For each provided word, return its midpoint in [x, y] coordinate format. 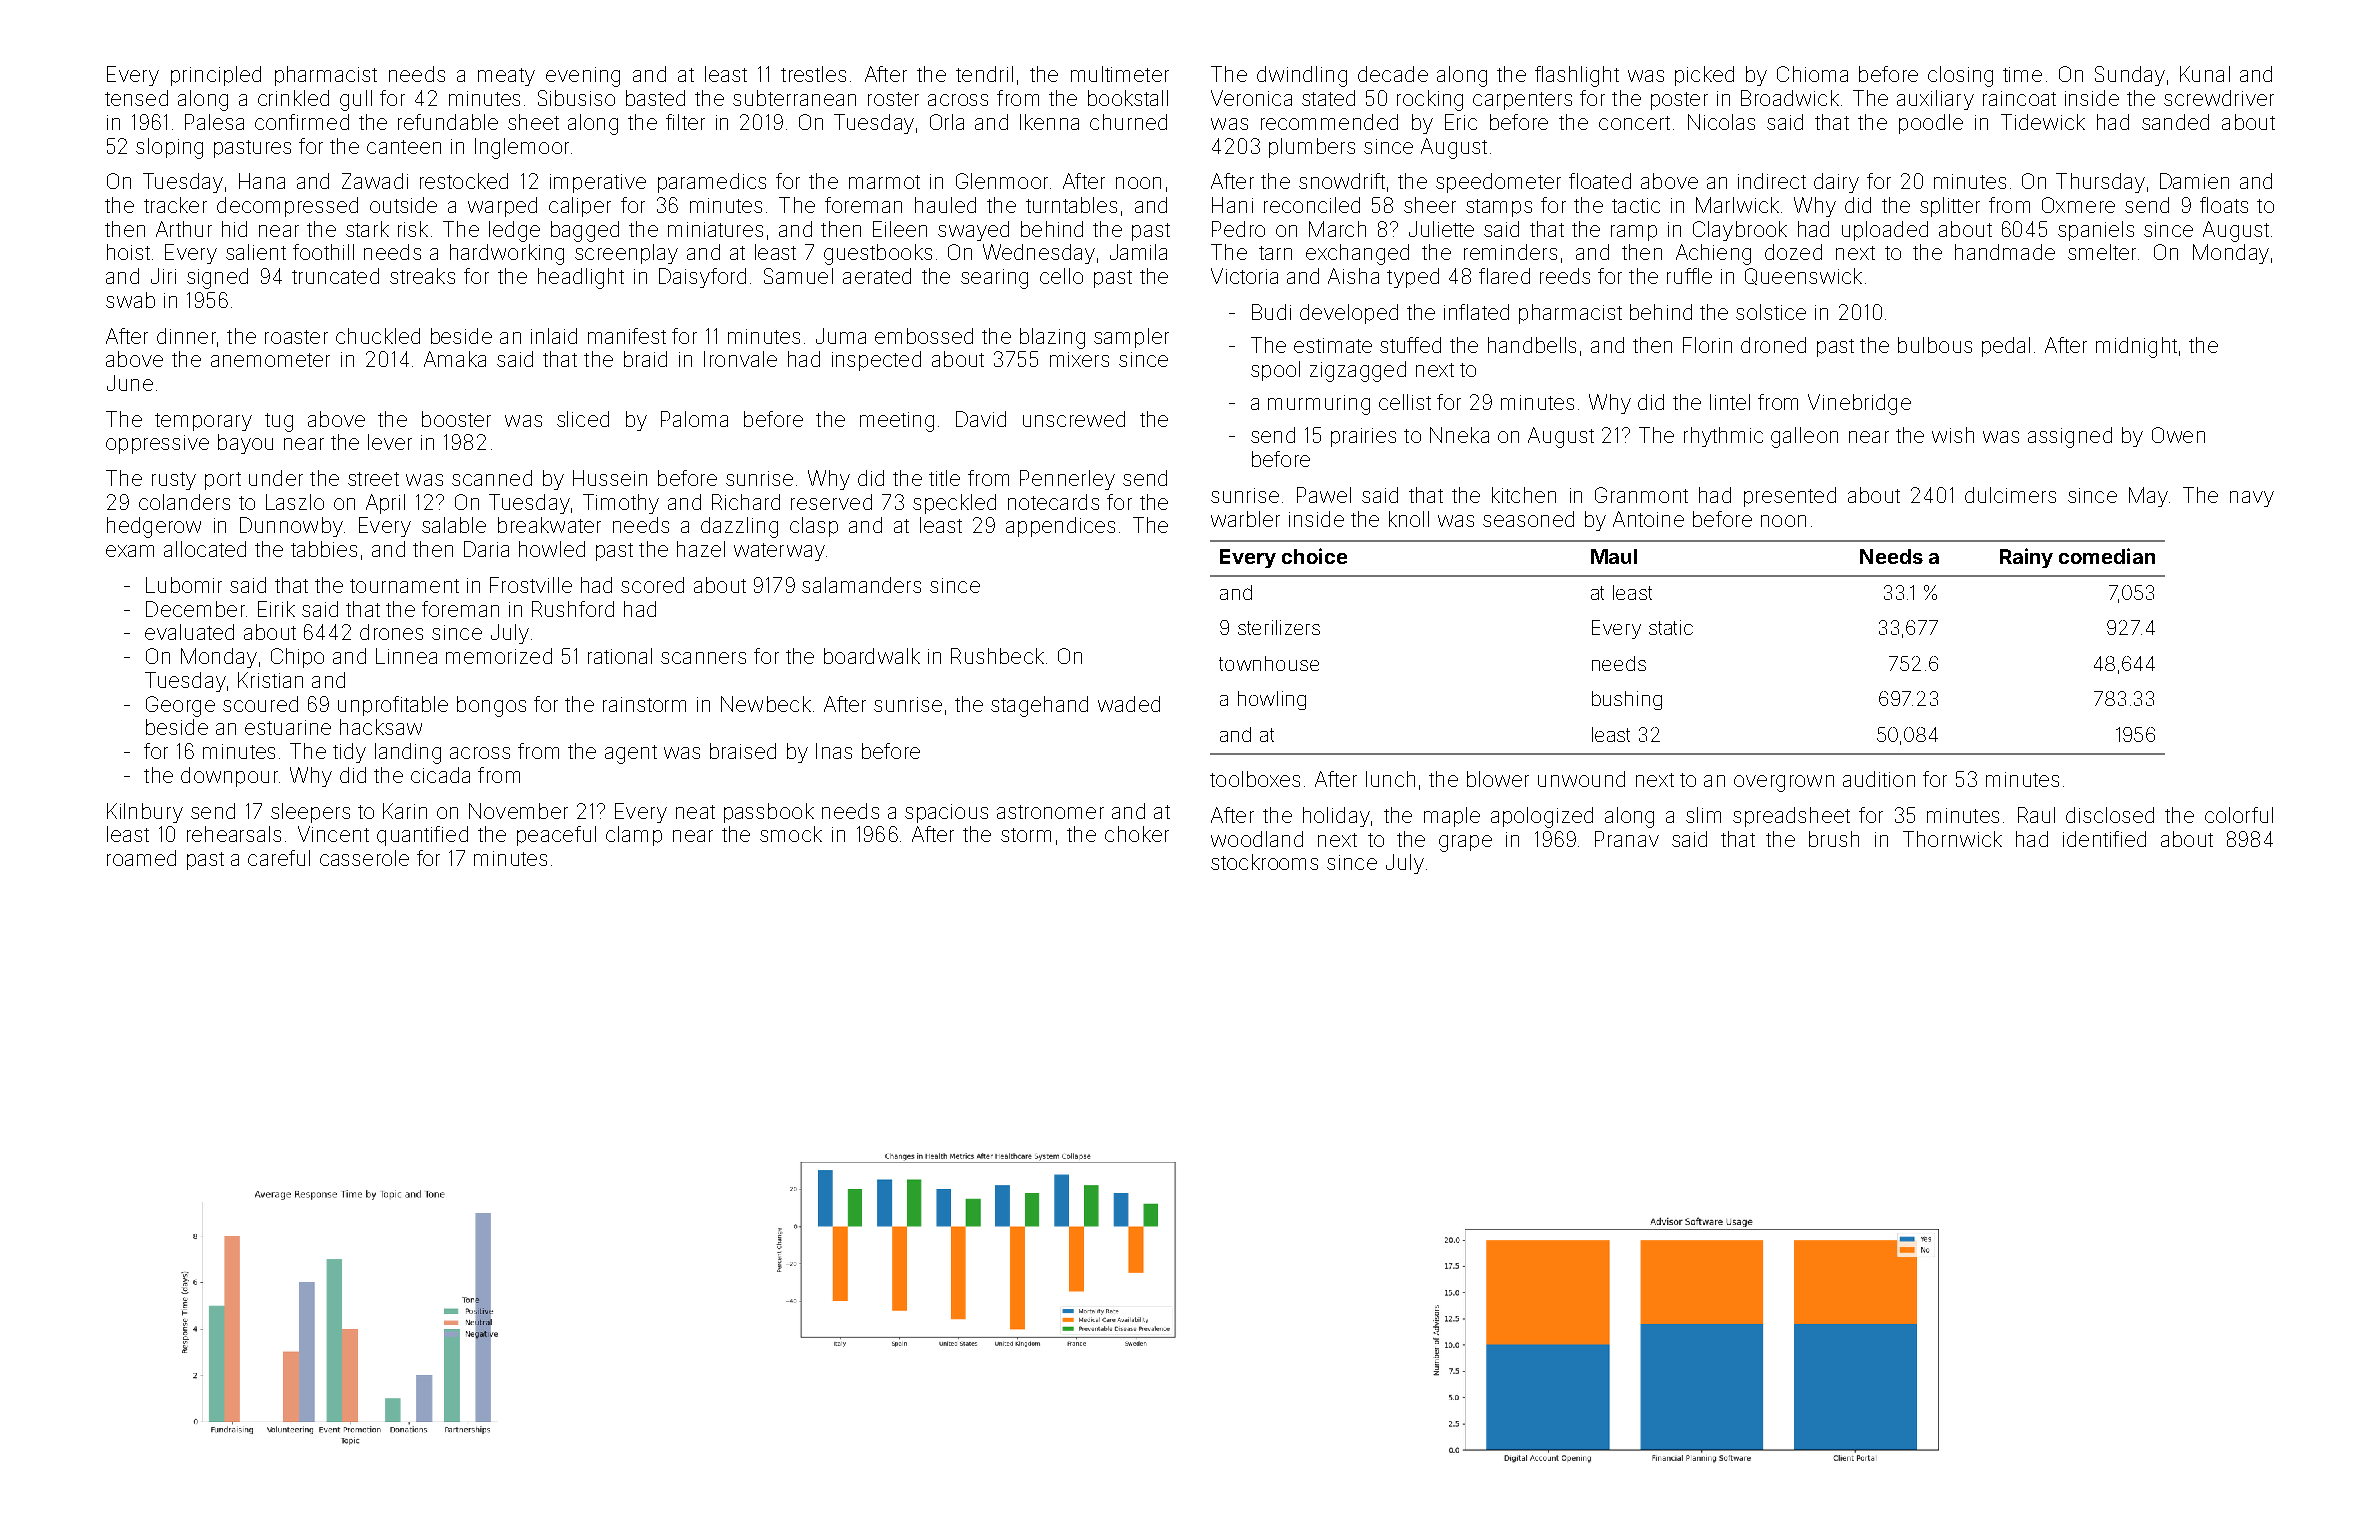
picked [1704, 76]
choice [1314, 556]
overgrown [1784, 783]
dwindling [1302, 76]
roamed [141, 858]
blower [1498, 779]
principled [216, 76]
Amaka [455, 359]
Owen [2178, 435]
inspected [876, 361]
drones [391, 632]
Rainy [2026, 558]
